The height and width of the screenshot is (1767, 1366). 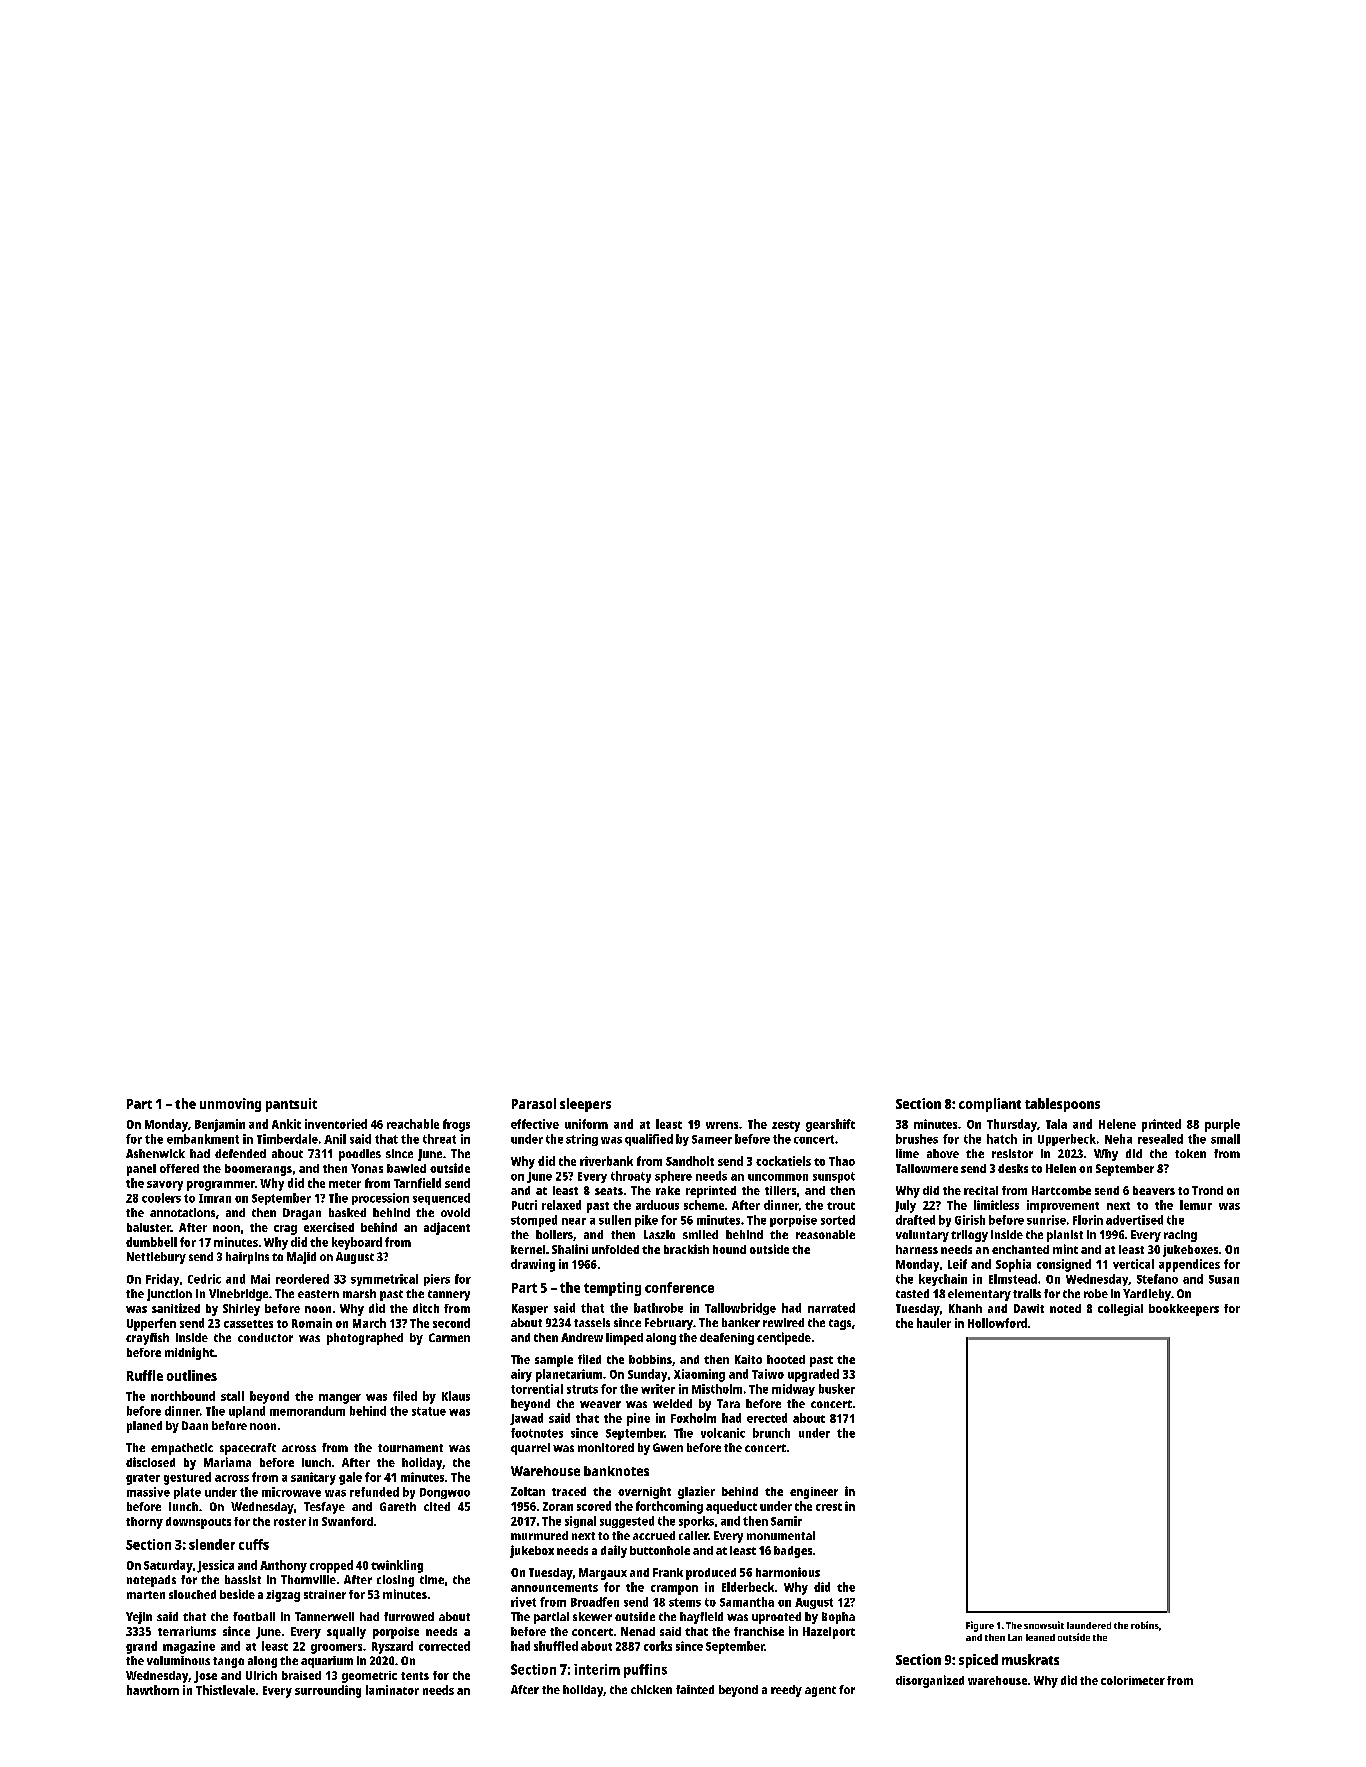 What do you see at coordinates (934, 1323) in the screenshot?
I see `hauler` at bounding box center [934, 1323].
